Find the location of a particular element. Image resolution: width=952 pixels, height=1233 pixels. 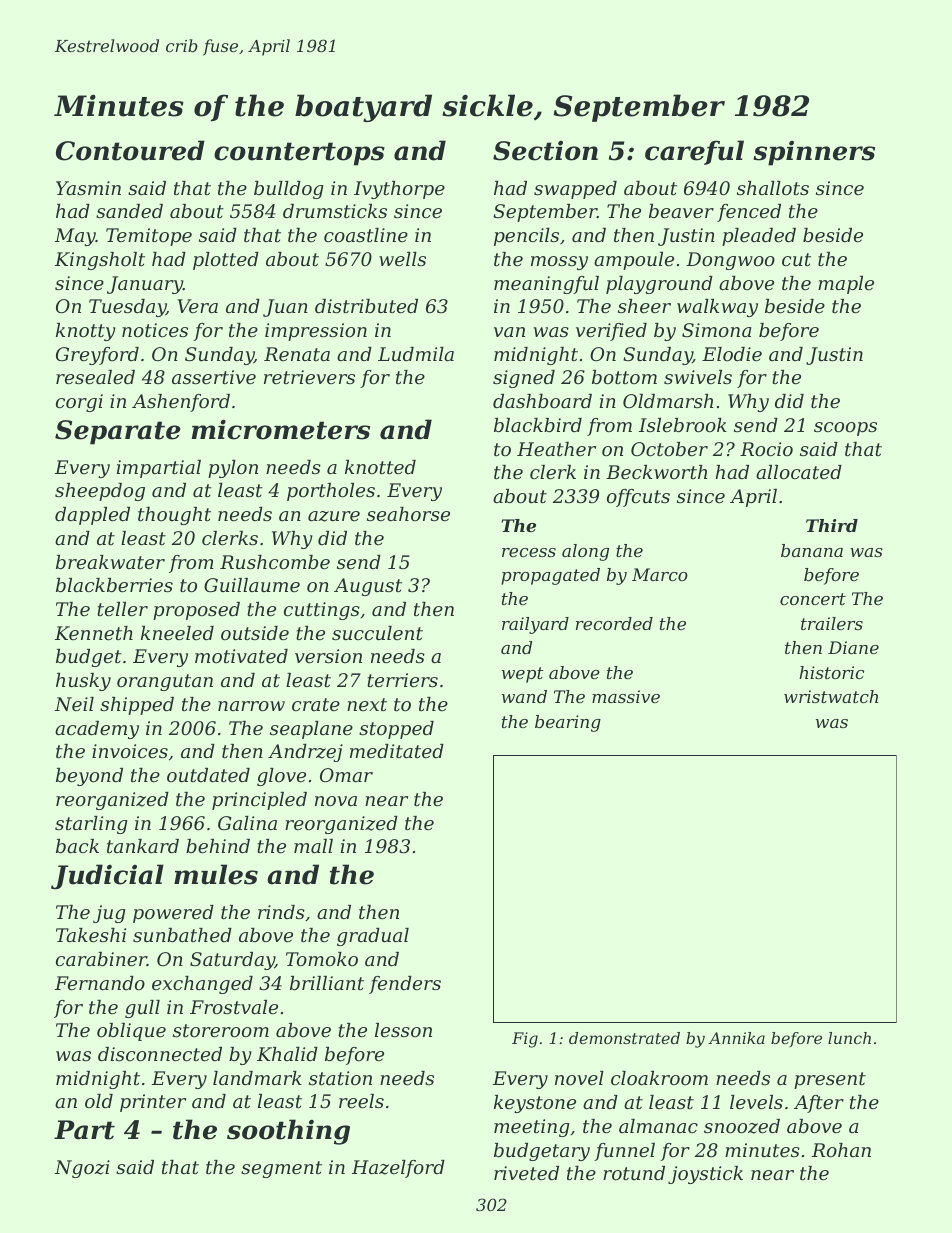

historic is located at coordinates (831, 672).
